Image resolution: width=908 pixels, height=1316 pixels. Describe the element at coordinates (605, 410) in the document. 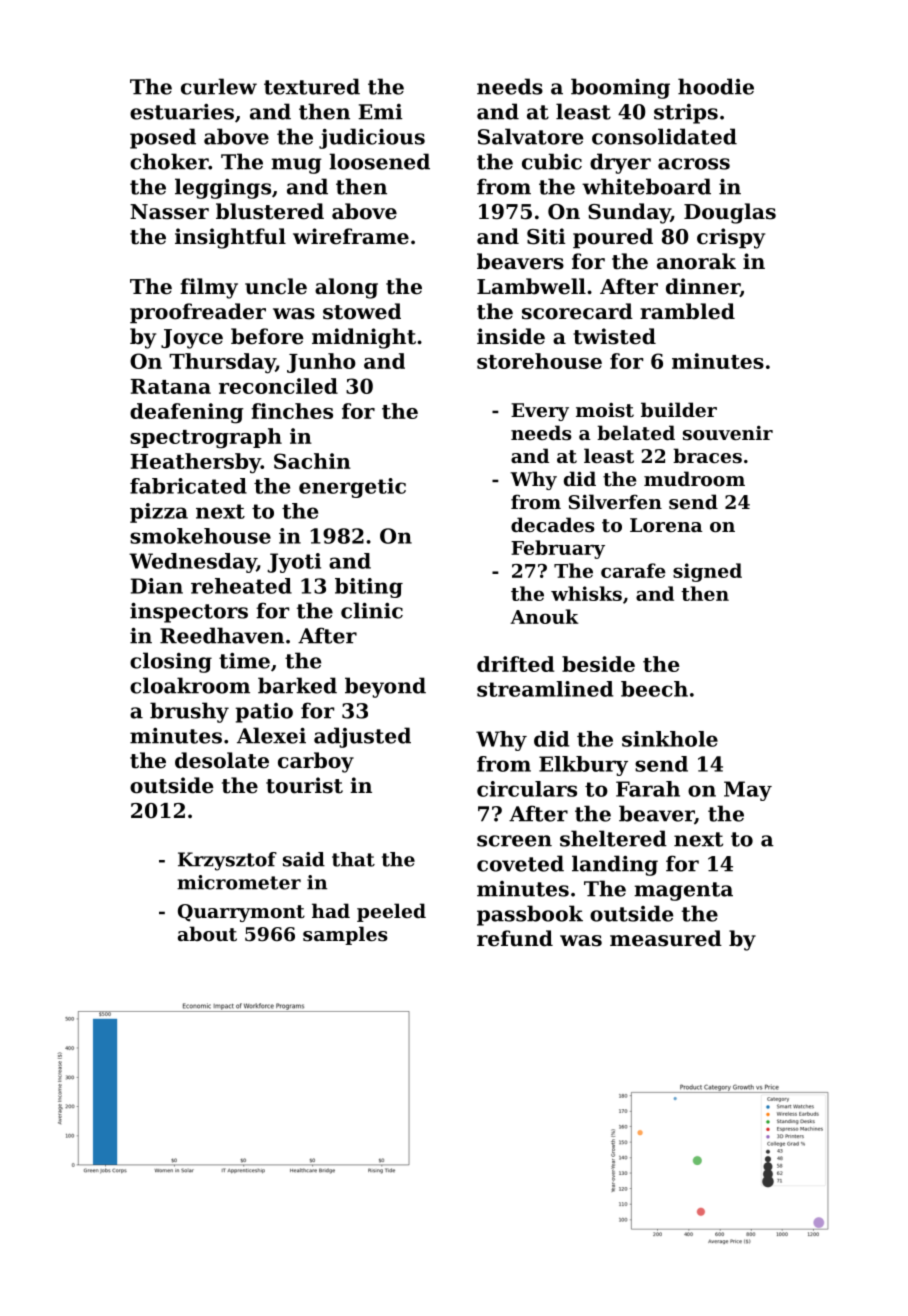

I see `moist` at that location.
